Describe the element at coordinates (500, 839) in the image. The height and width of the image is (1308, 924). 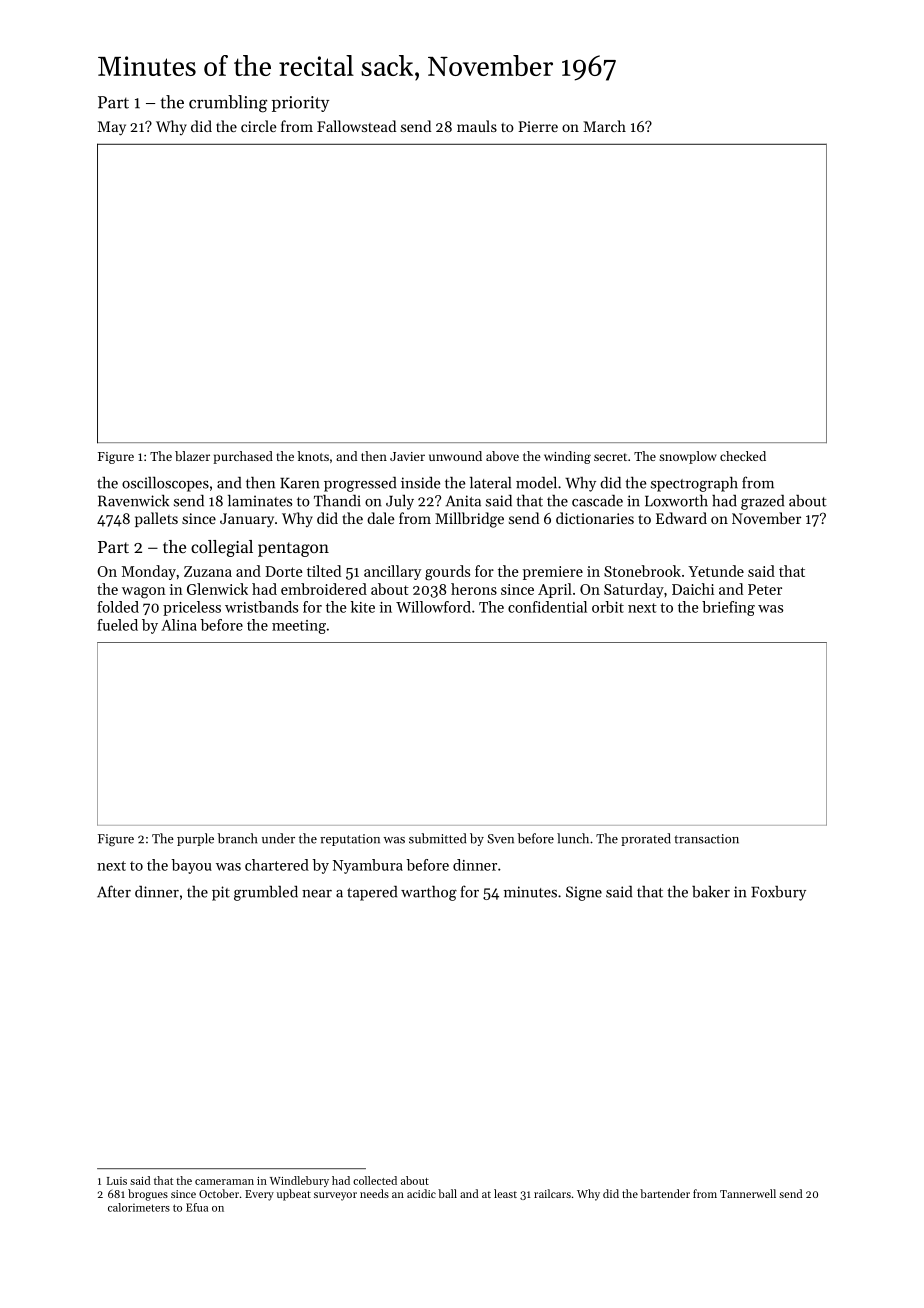
I see `Sven` at that location.
